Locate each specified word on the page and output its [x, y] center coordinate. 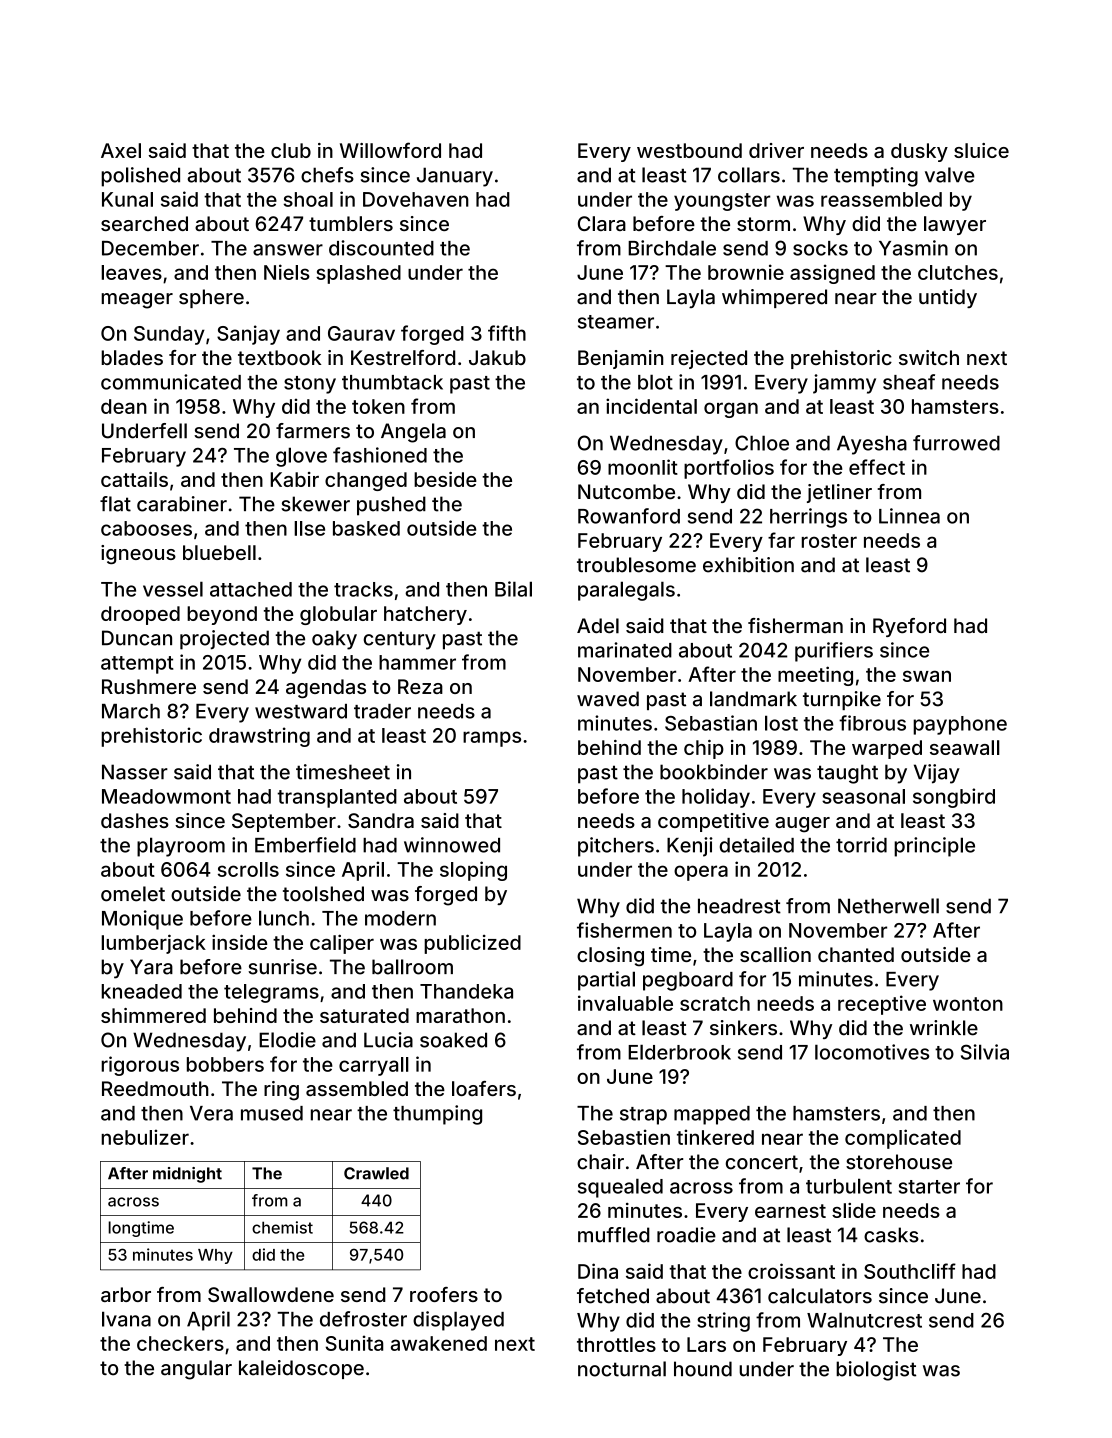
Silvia [985, 1052]
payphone [960, 725]
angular [196, 1370]
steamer [616, 322]
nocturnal [622, 1369]
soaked [453, 1040]
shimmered [153, 1015]
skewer [315, 504]
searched [144, 223]
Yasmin [913, 248]
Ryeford [909, 627]
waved [608, 699]
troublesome [636, 565]
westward [301, 711]
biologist [876, 1371]
